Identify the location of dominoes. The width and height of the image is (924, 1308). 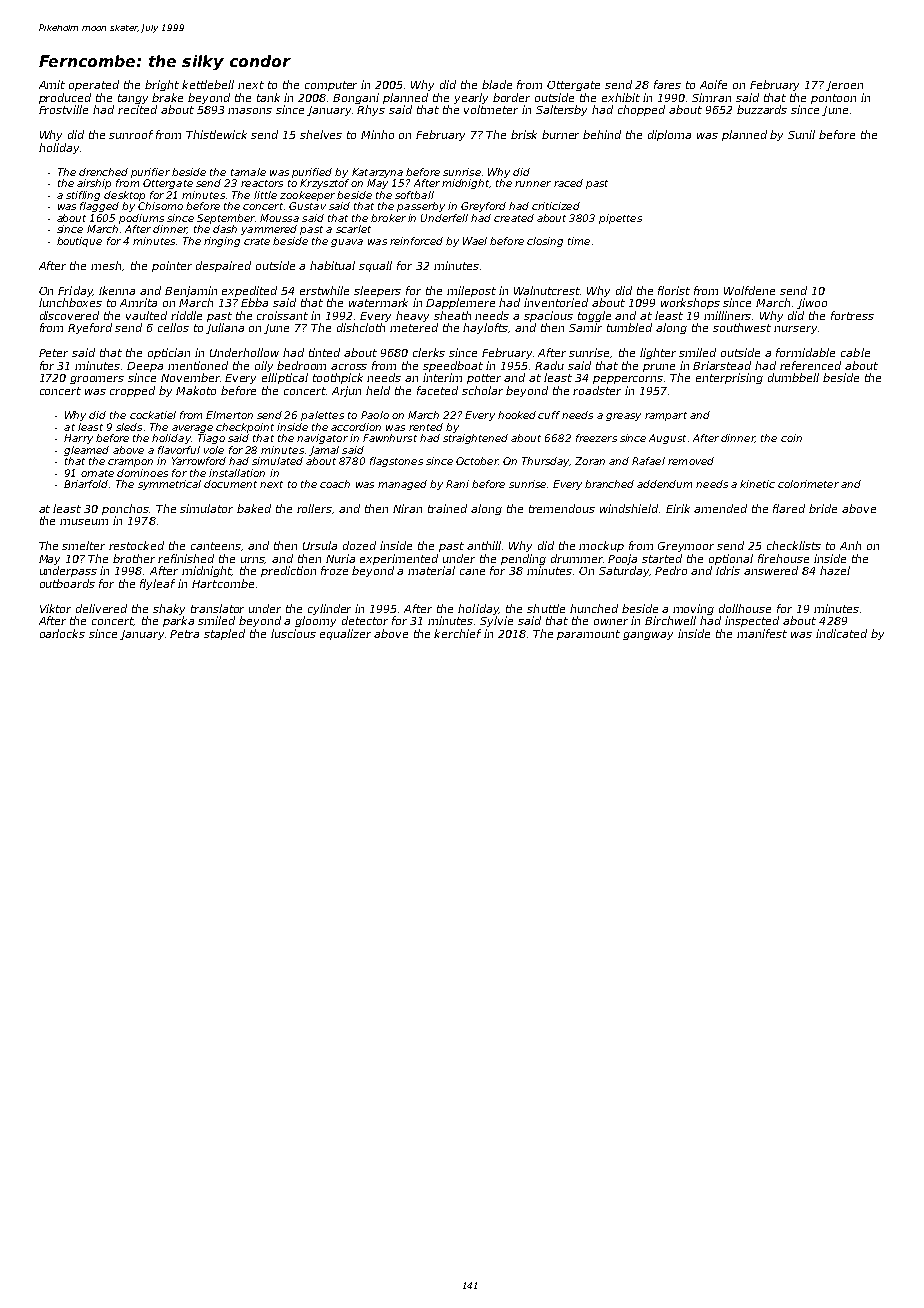
(142, 473).
